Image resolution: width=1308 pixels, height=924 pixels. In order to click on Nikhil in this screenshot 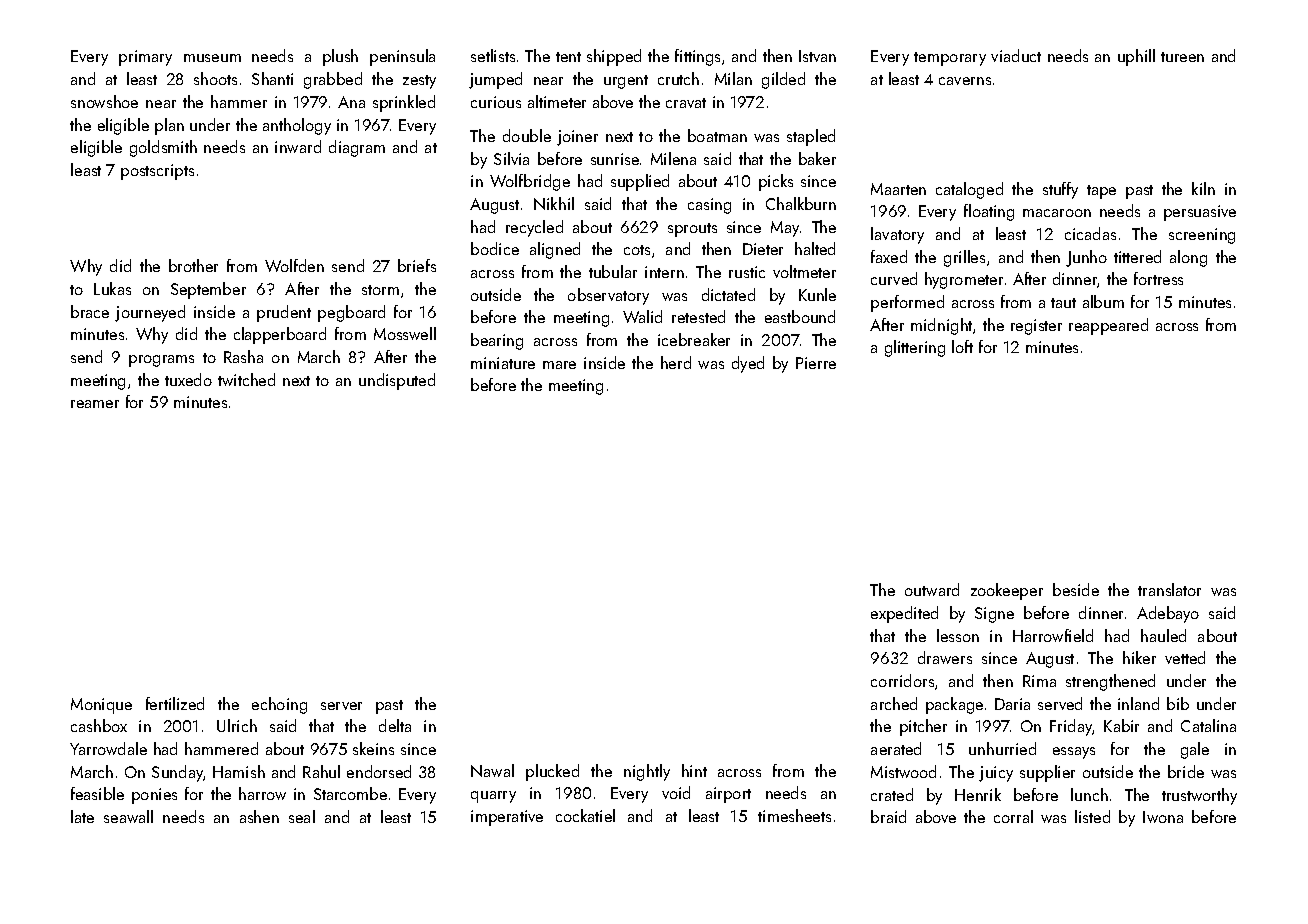, I will do `click(554, 203)`.
